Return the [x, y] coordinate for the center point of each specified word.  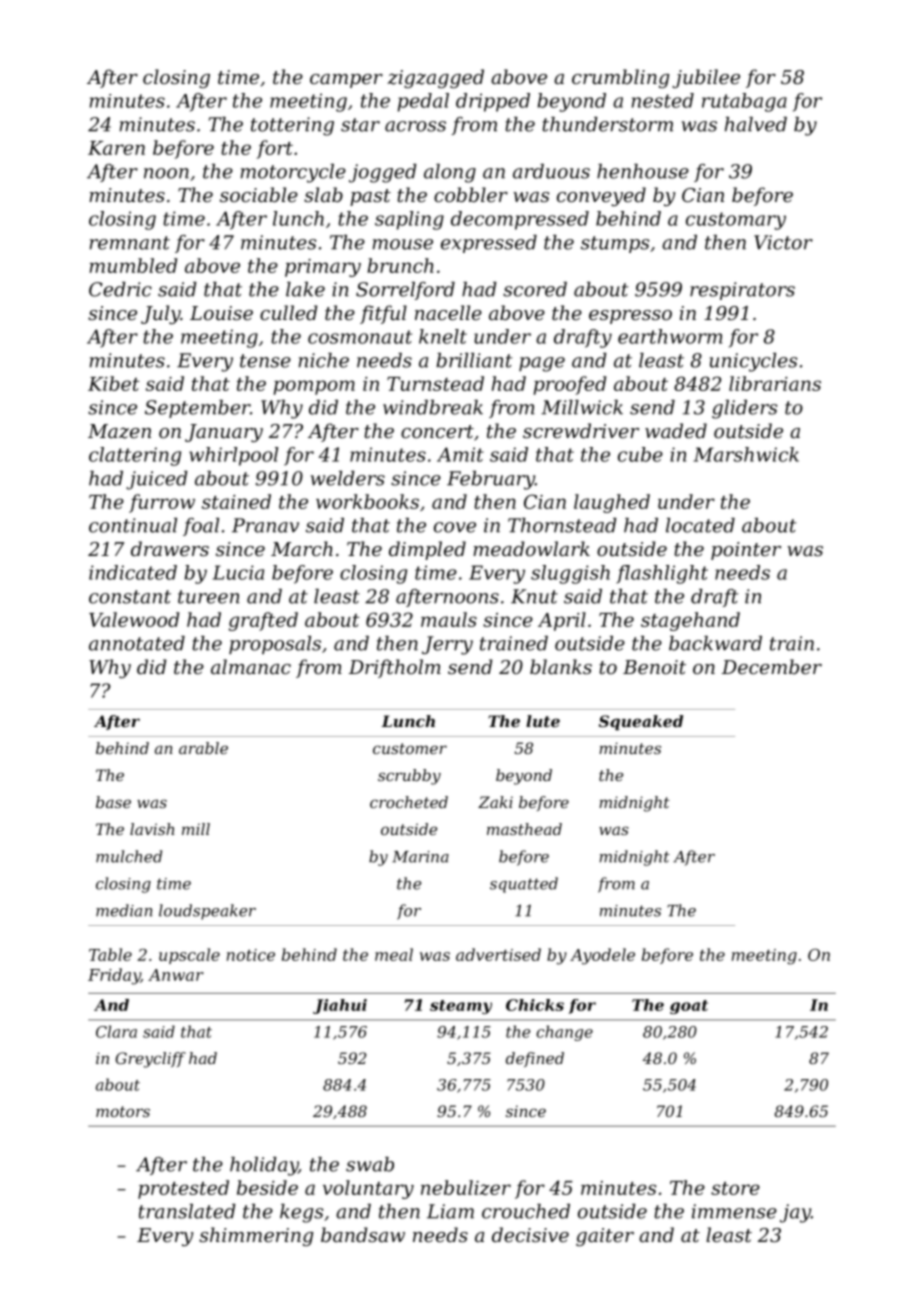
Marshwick [746, 454]
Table [110, 954]
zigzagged [435, 78]
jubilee [706, 78]
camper [346, 81]
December [772, 666]
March [302, 548]
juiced [157, 480]
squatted [524, 885]
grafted [263, 621]
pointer [746, 551]
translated [187, 1211]
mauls [449, 619]
